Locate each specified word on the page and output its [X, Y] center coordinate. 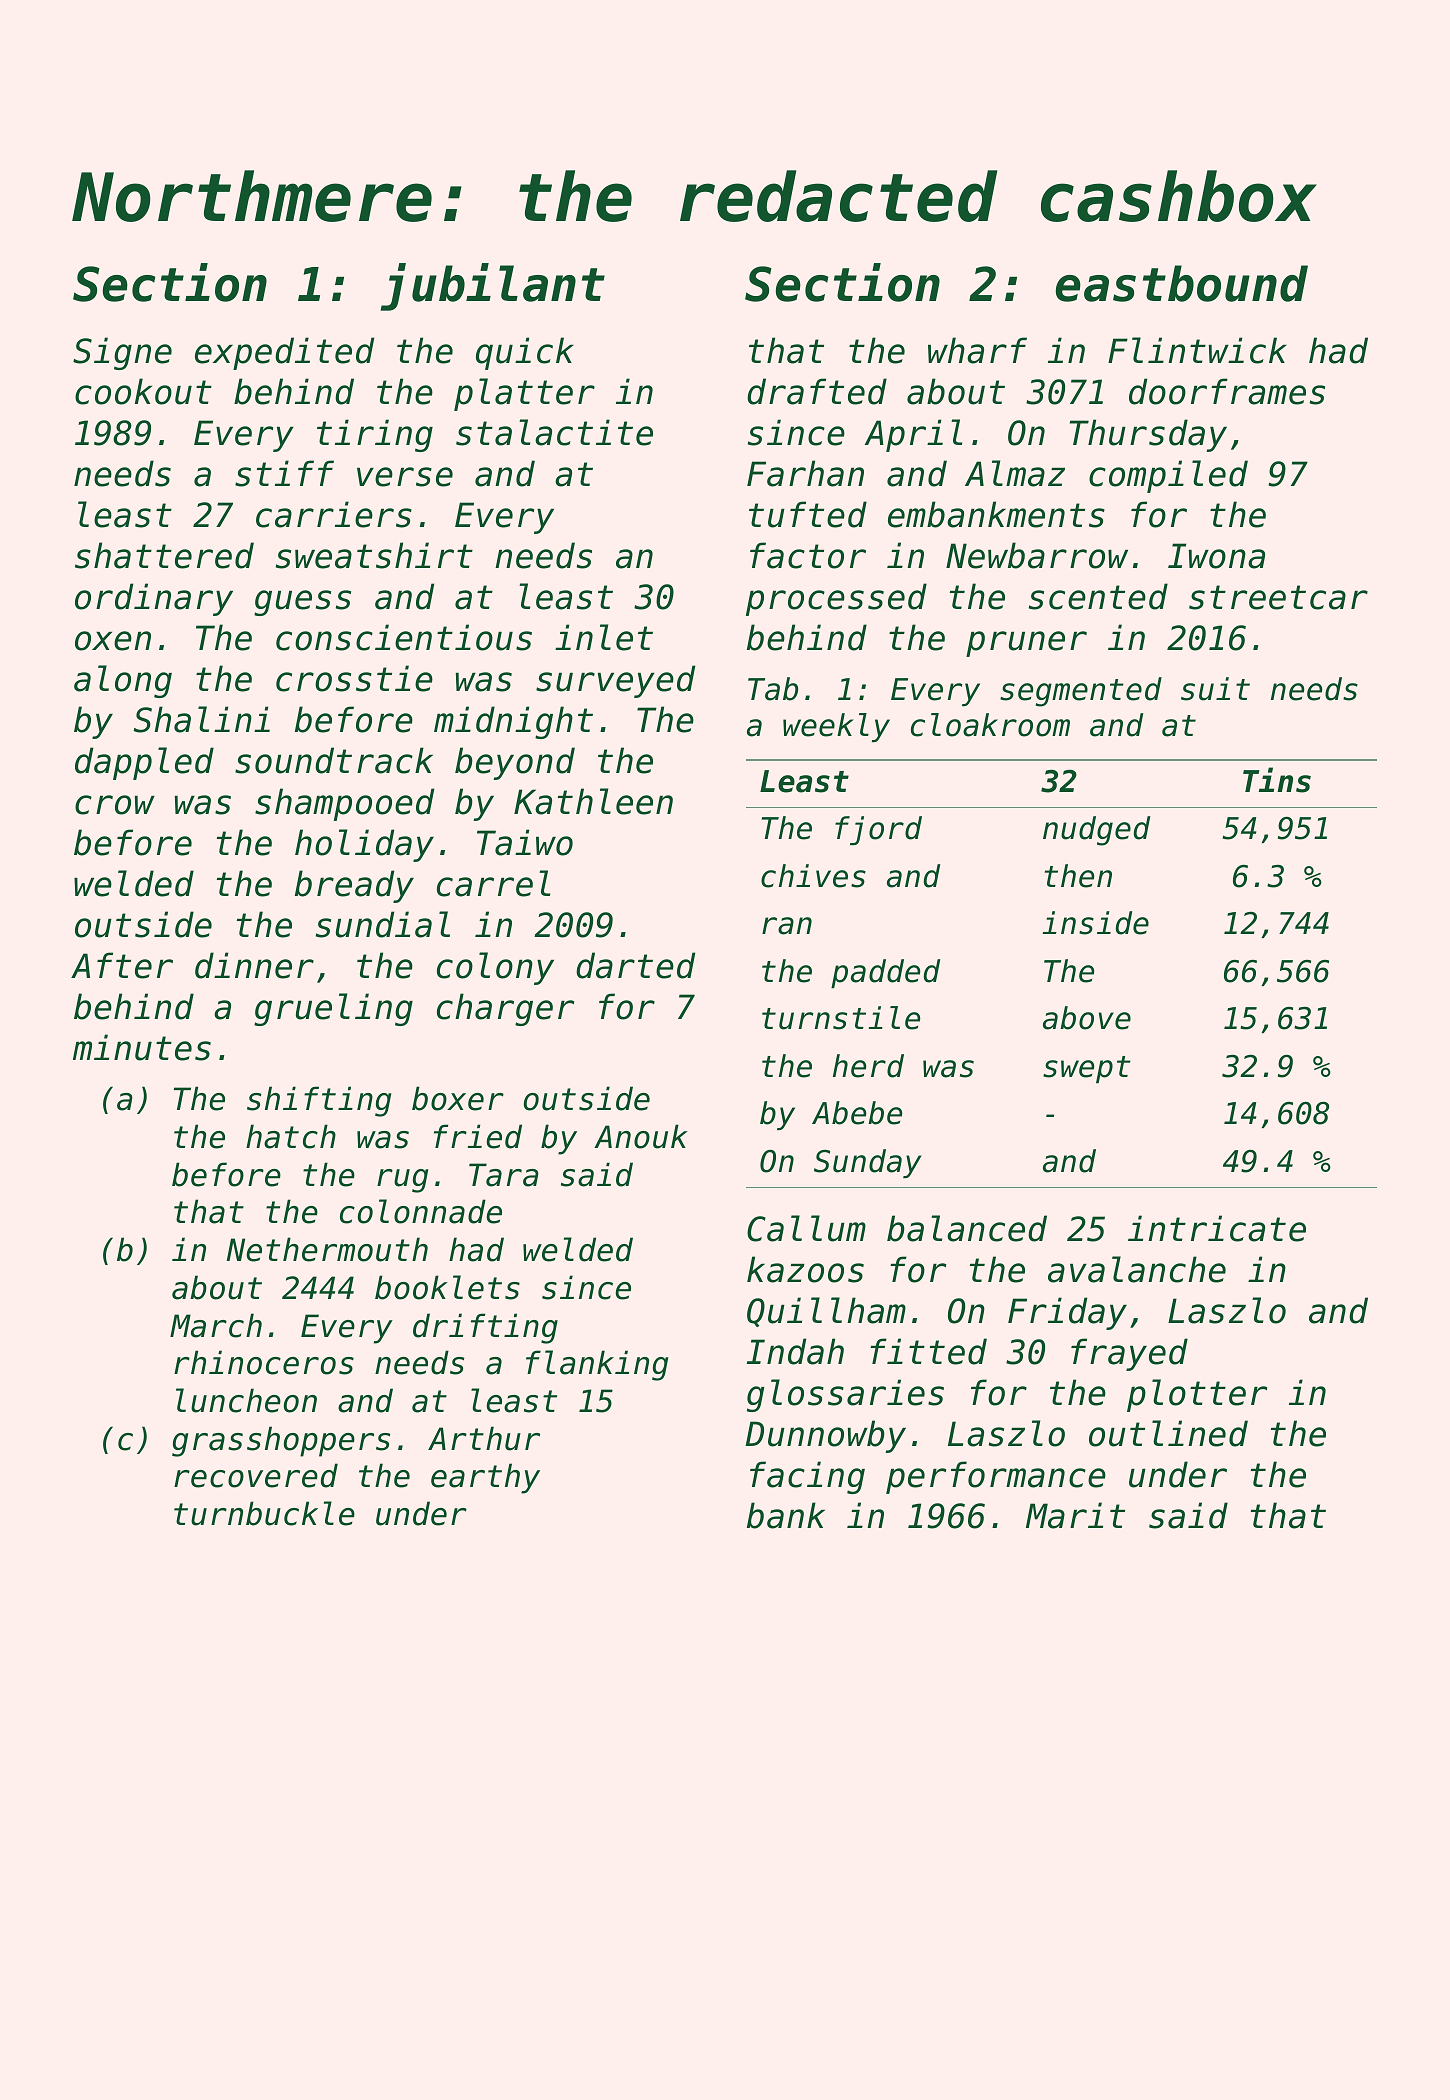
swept [1087, 1069]
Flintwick [1197, 350]
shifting [319, 1101]
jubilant [492, 287]
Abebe [857, 1113]
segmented [1081, 692]
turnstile [841, 1018]
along [123, 681]
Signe [122, 353]
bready [354, 886]
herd [868, 1066]
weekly [836, 727]
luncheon [246, 1400]
